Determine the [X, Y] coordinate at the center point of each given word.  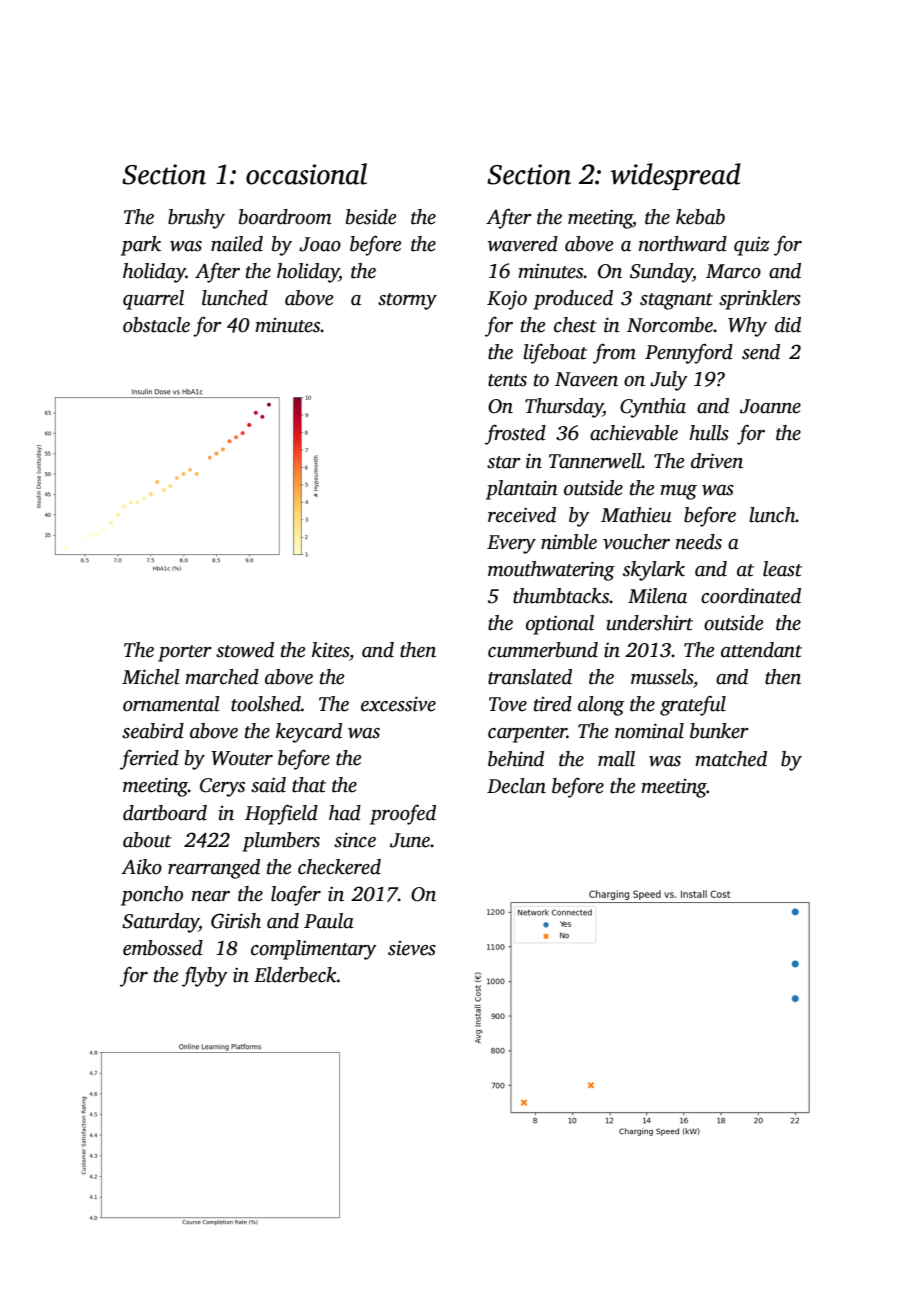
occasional [306, 174]
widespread [675, 176]
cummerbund [543, 650]
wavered [523, 244]
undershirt [649, 623]
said [268, 785]
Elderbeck [295, 975]
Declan [516, 786]
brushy [196, 219]
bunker [719, 731]
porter [185, 653]
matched [731, 759]
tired [553, 704]
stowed [245, 650]
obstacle [156, 325]
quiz [752, 246]
